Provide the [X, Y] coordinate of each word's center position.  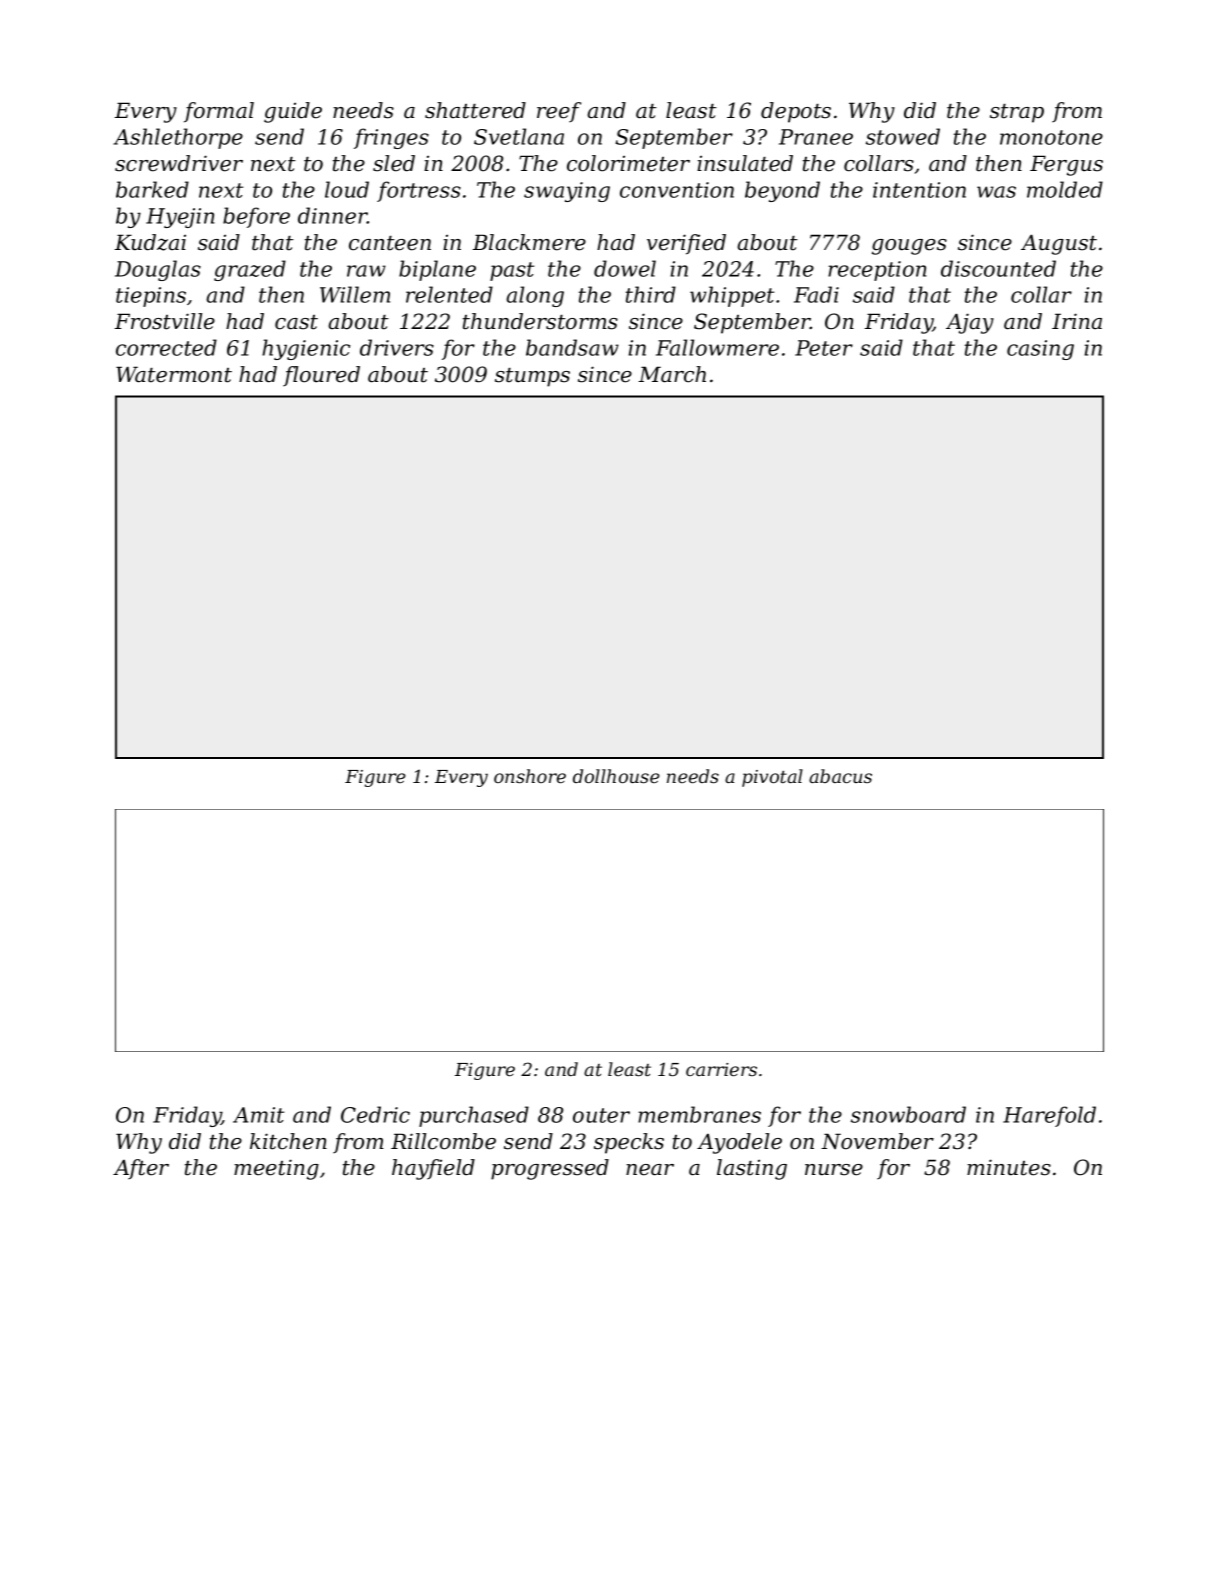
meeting [276, 1169]
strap [1017, 113]
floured [321, 376]
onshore [530, 776]
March [672, 374]
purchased [474, 1116]
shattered [475, 110]
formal [219, 112]
